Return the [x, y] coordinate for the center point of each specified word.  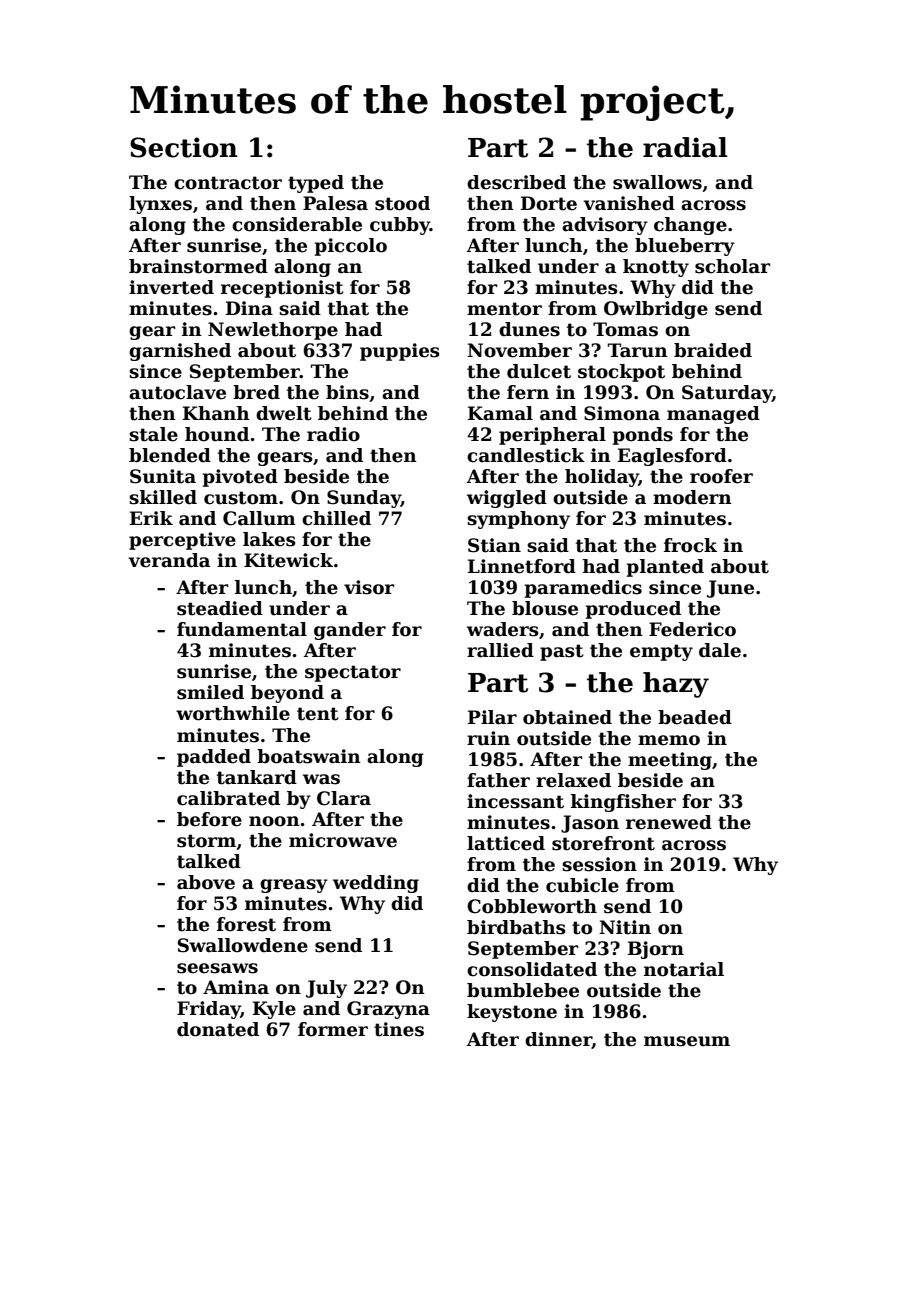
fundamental [242, 629]
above [206, 882]
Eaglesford [672, 457]
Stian [494, 545]
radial [685, 147]
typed [316, 184]
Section [184, 147]
